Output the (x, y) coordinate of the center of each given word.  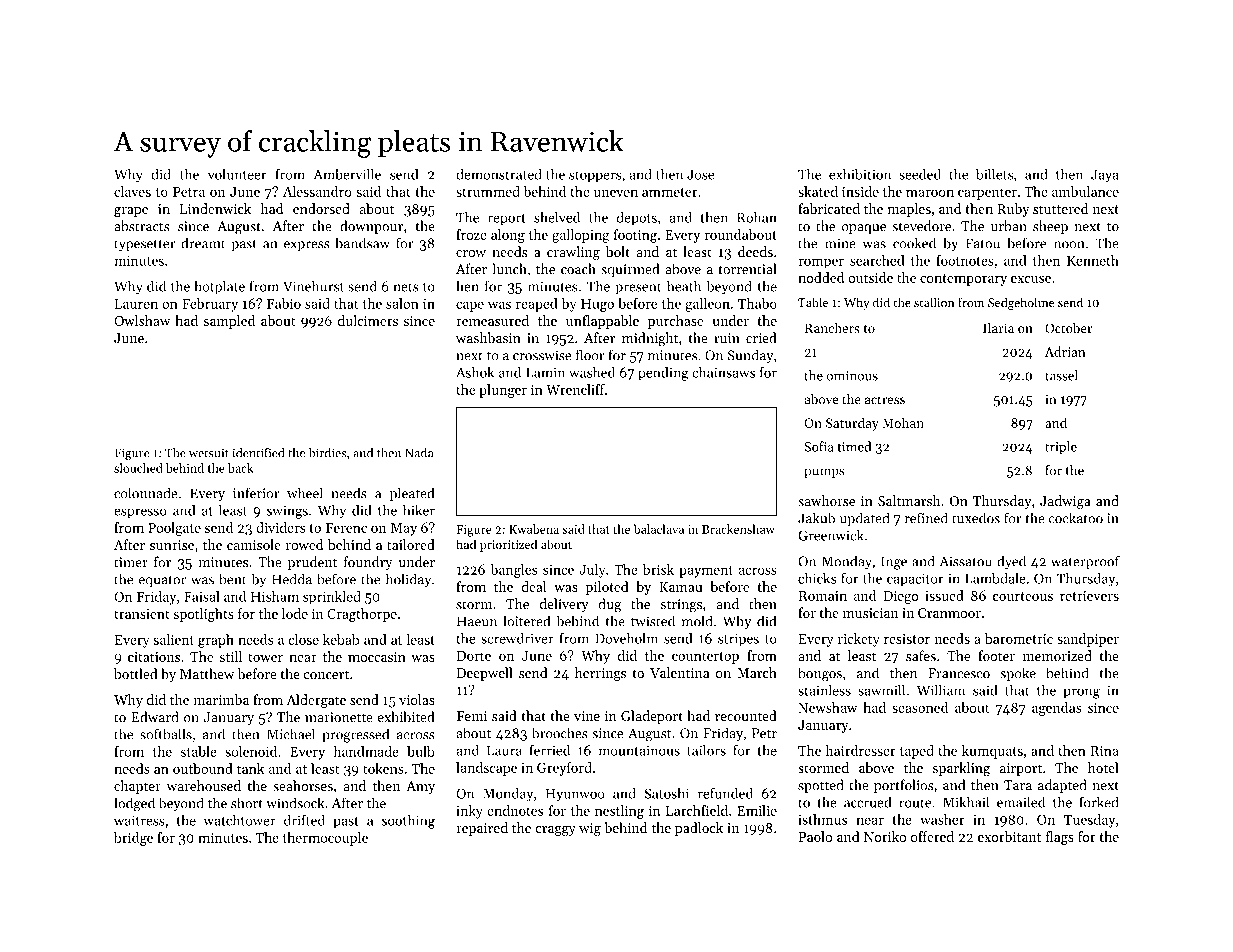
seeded (920, 174)
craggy (556, 831)
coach (578, 269)
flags (1060, 838)
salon (402, 303)
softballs (166, 734)
